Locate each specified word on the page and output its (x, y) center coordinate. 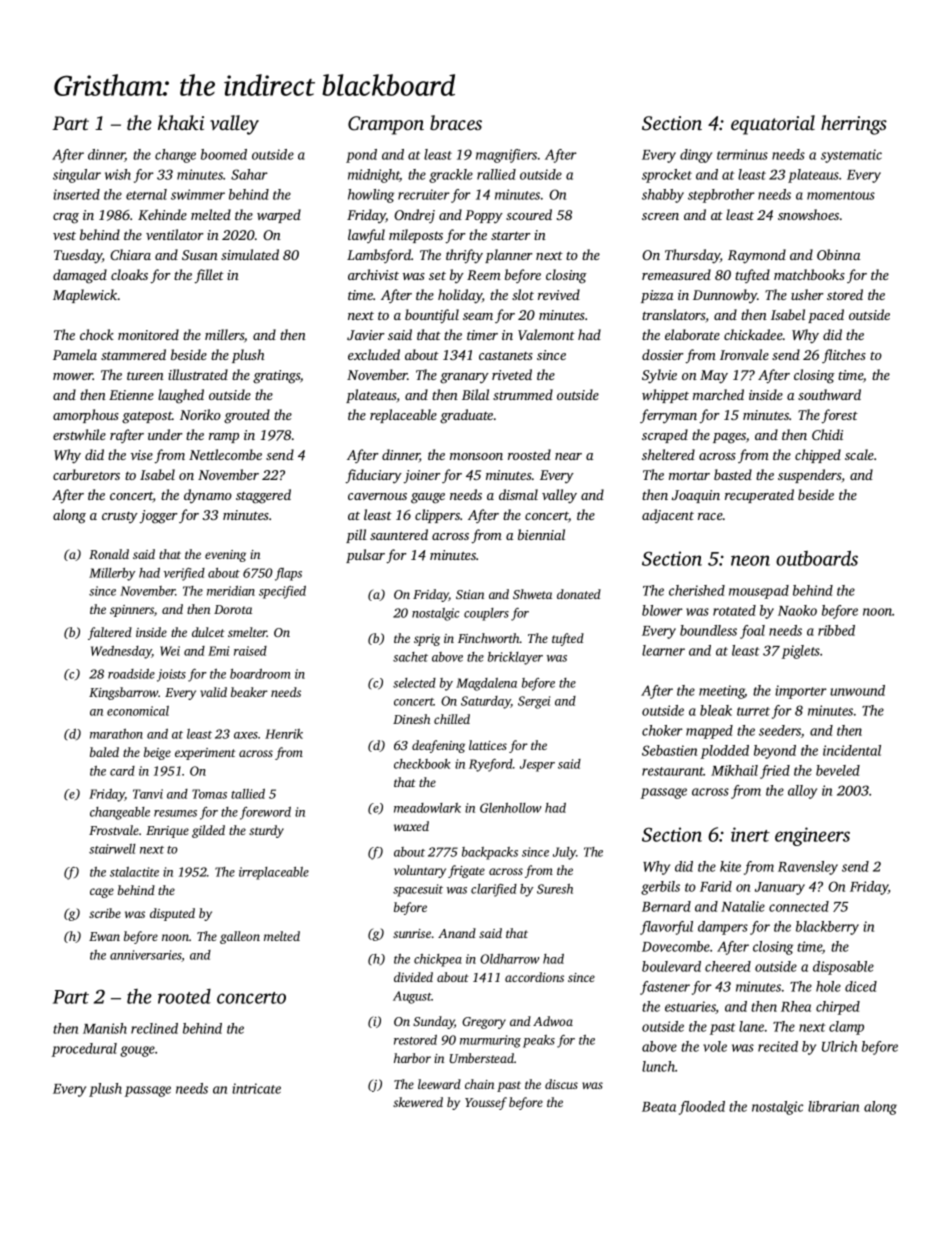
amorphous (86, 416)
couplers (486, 614)
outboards (817, 558)
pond (361, 156)
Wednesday (121, 652)
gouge (137, 1051)
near (568, 456)
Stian (470, 594)
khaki (181, 122)
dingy (696, 156)
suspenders (810, 476)
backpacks (490, 853)
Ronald (109, 554)
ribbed (836, 630)
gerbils (660, 888)
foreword (265, 813)
